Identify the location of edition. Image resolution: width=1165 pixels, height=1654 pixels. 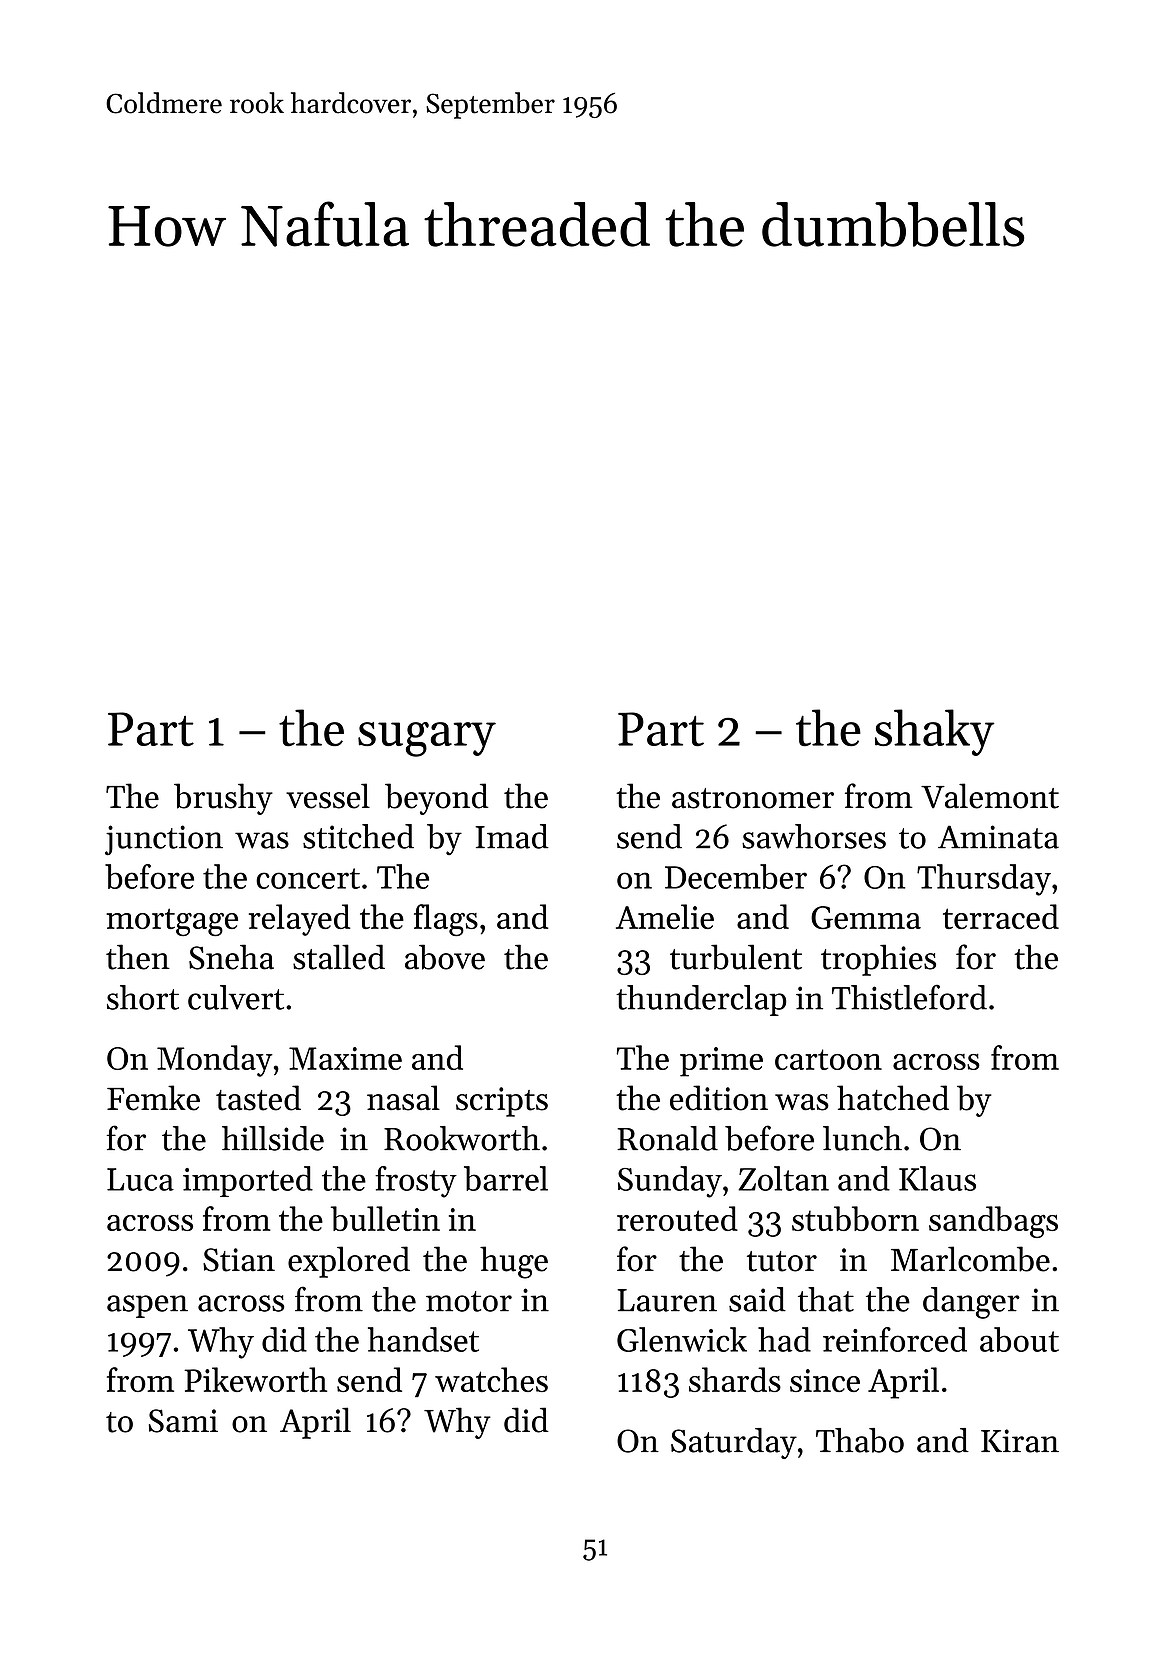
(719, 1098).
